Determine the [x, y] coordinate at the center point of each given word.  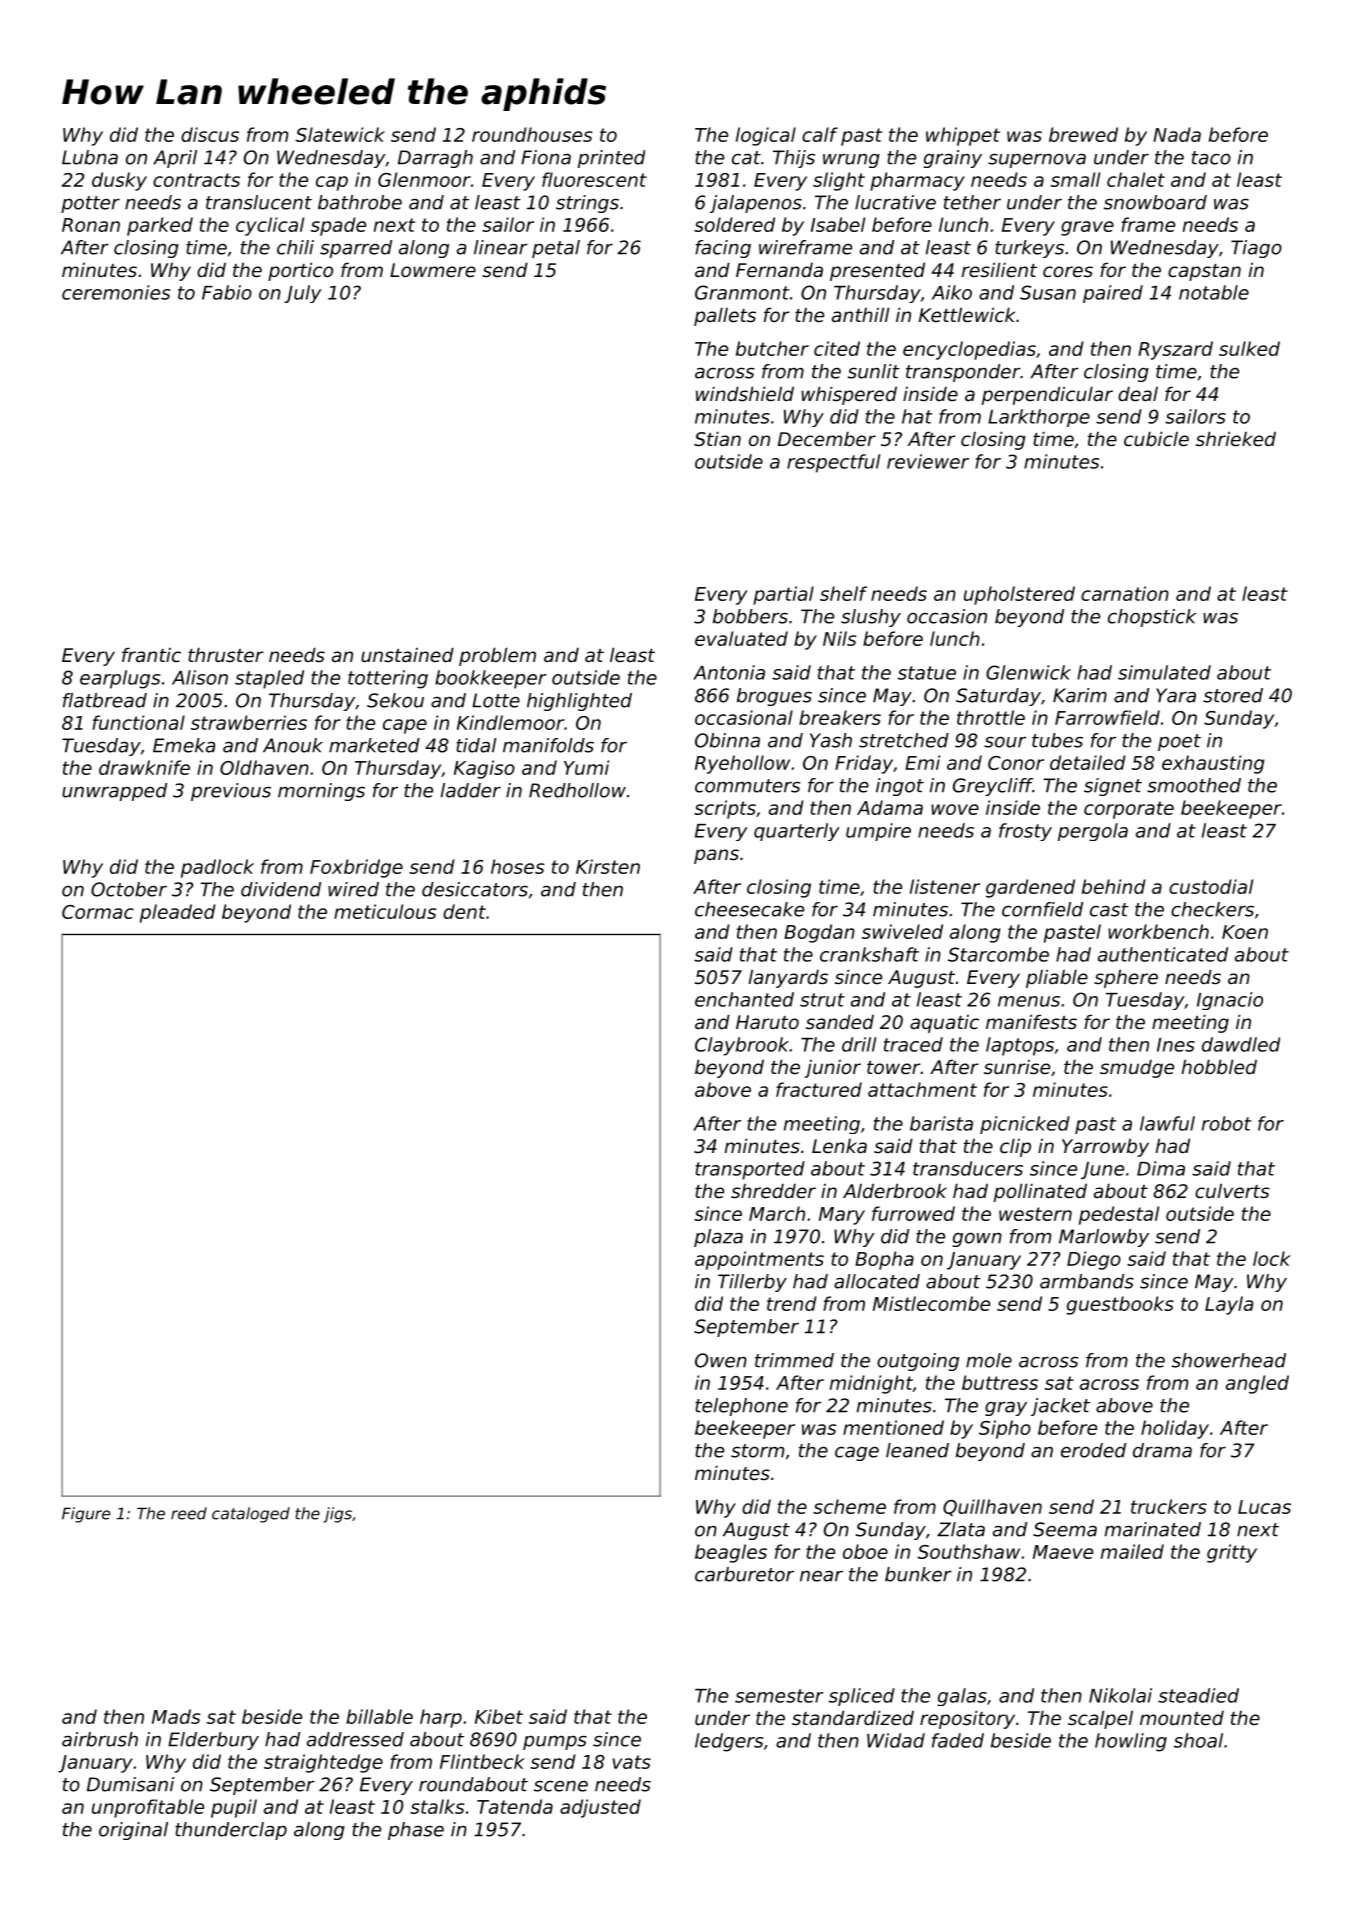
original [133, 1831]
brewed [1083, 134]
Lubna [90, 157]
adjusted [600, 1808]
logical [766, 136]
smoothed [1194, 785]
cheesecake [749, 909]
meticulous [385, 911]
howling [1131, 1742]
